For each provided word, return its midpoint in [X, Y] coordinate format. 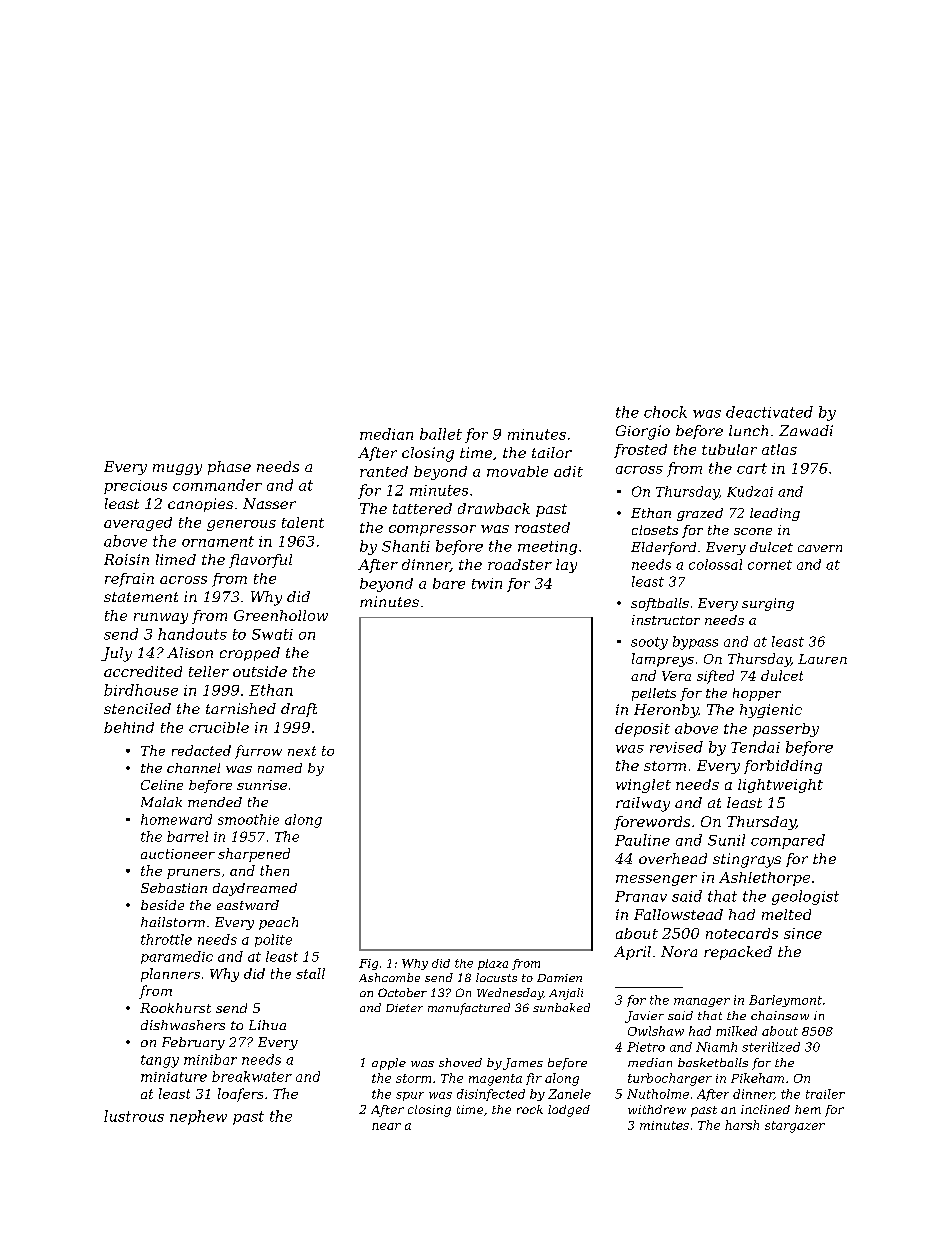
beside [162, 905]
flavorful [260, 561]
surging [768, 604]
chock [665, 412]
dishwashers [183, 1025]
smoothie [248, 819]
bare [449, 583]
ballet [441, 434]
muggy [177, 469]
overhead [673, 858]
